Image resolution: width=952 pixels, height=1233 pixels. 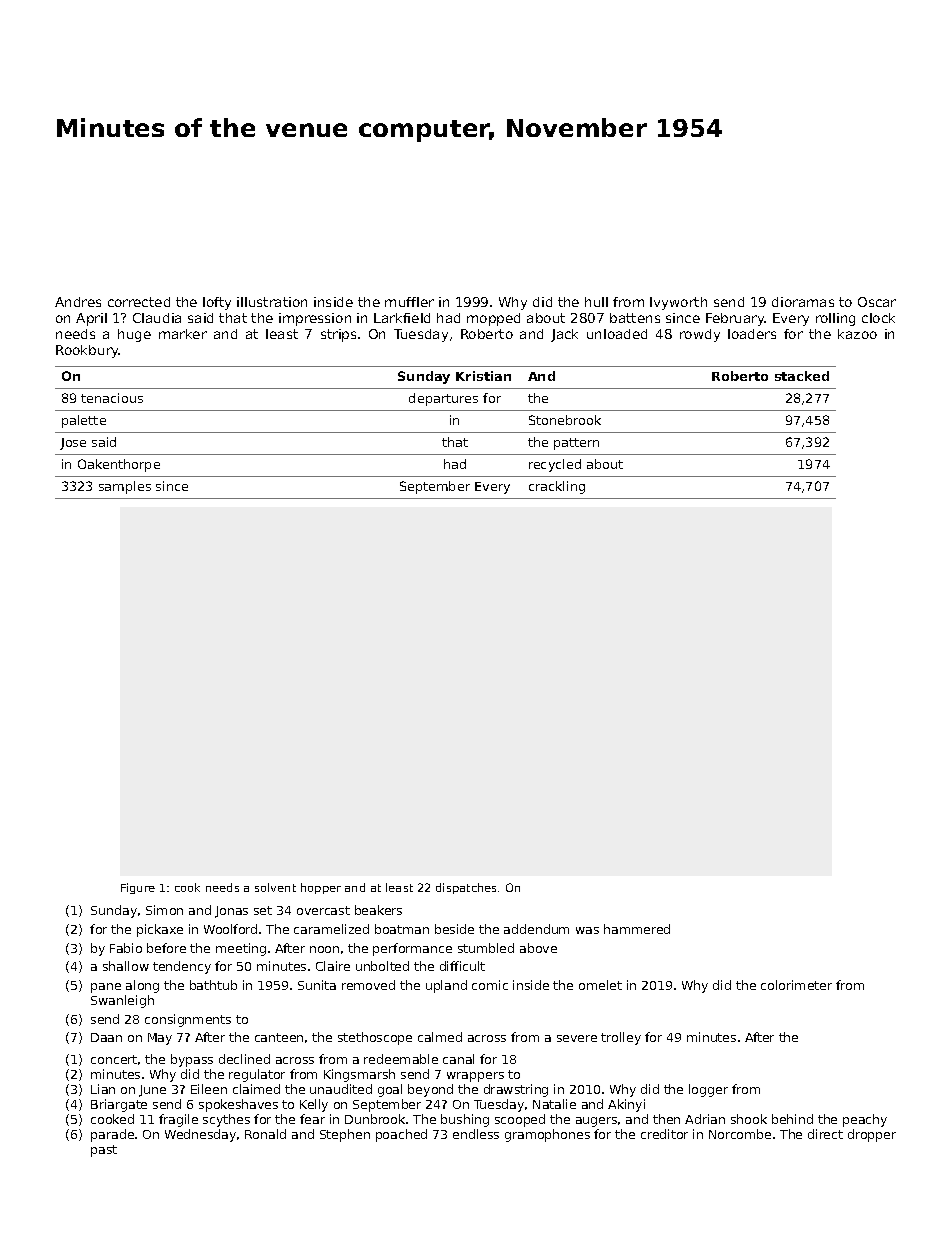 I want to click on creditor, so click(x=664, y=1134).
